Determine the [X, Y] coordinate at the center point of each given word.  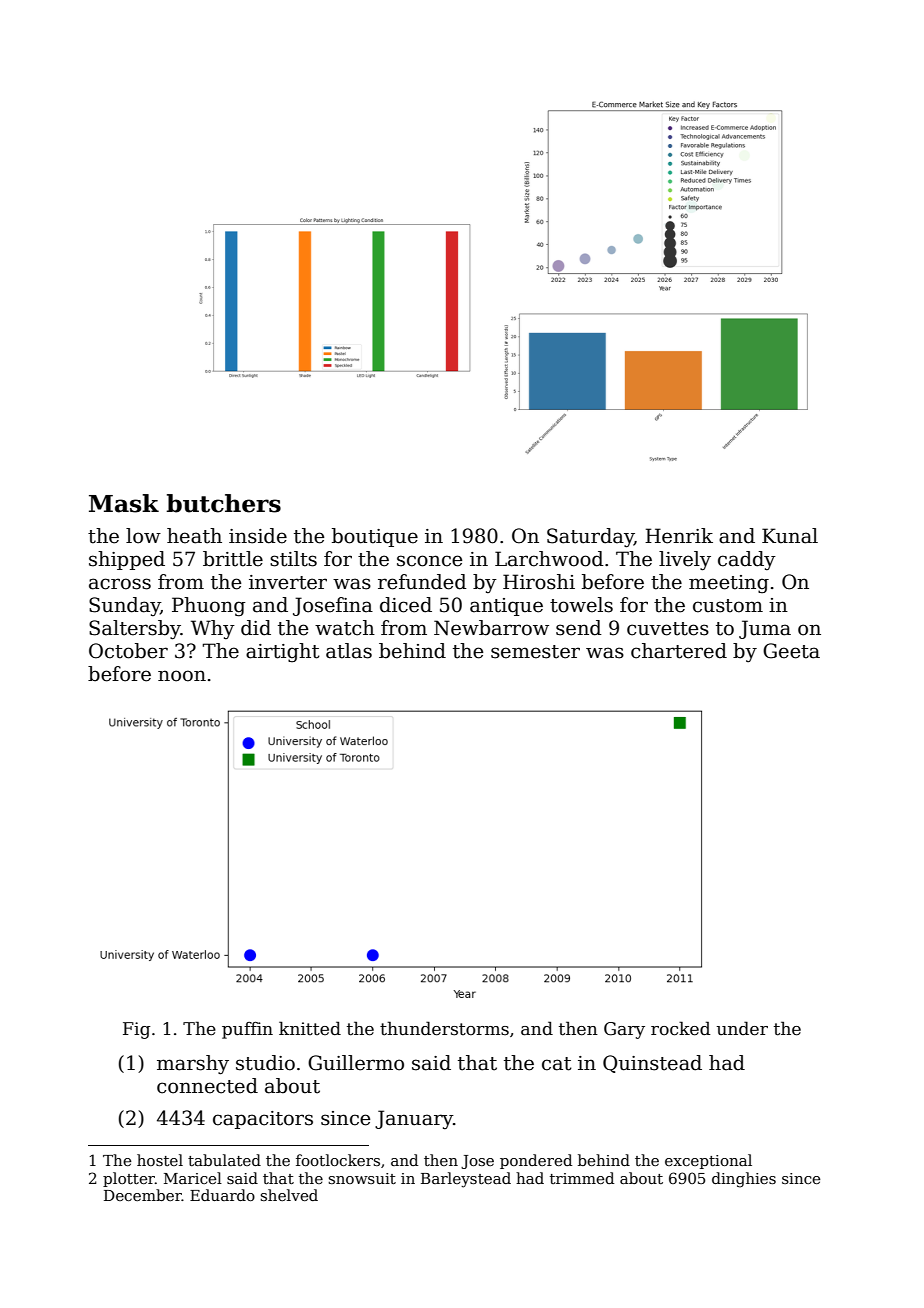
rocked [680, 1028]
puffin [247, 1030]
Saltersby [135, 630]
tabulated [224, 1160]
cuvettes [668, 629]
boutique [375, 537]
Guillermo [356, 1063]
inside [258, 536]
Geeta [791, 651]
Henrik [679, 536]
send [579, 628]
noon [182, 676]
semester [535, 652]
